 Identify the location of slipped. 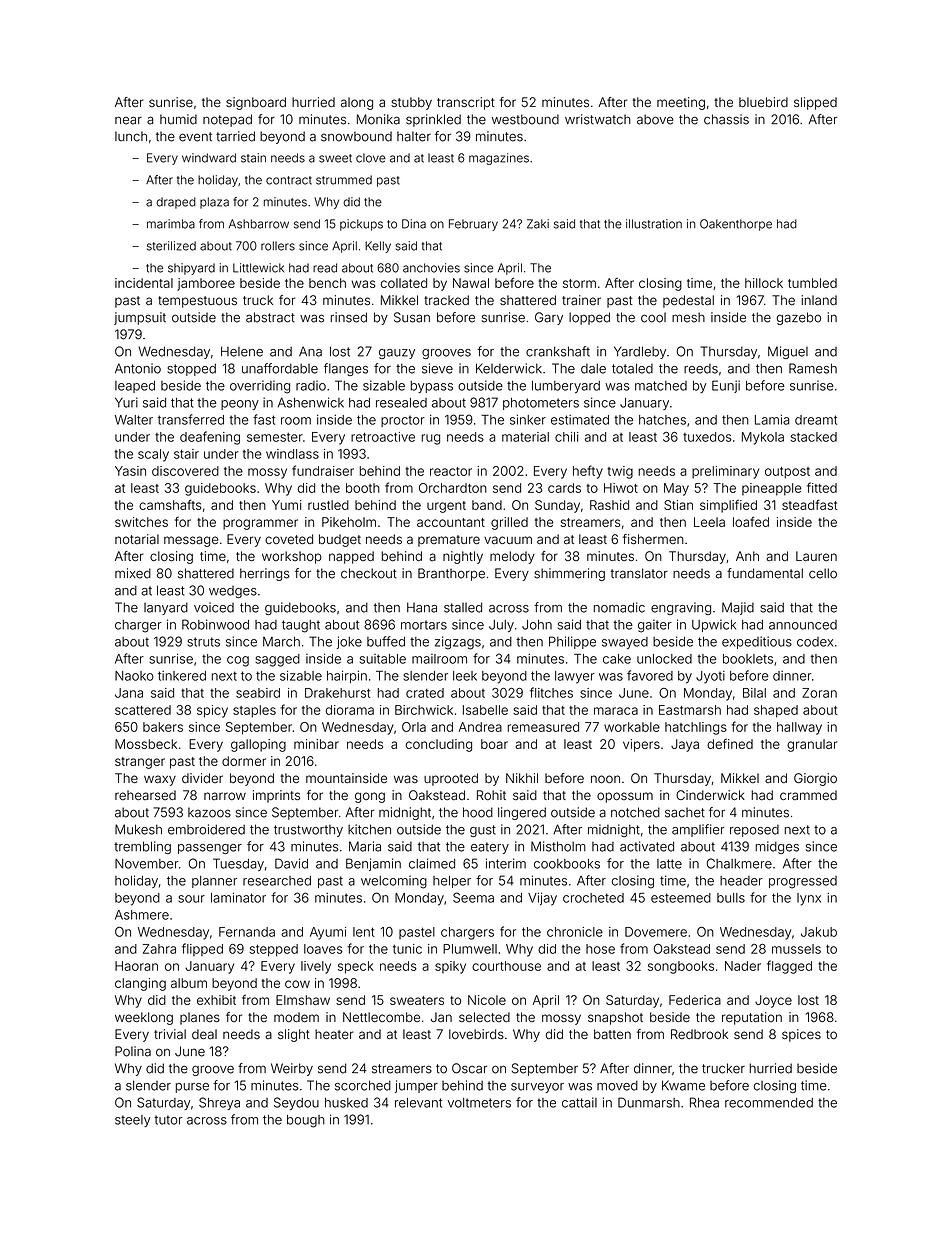
(815, 103).
